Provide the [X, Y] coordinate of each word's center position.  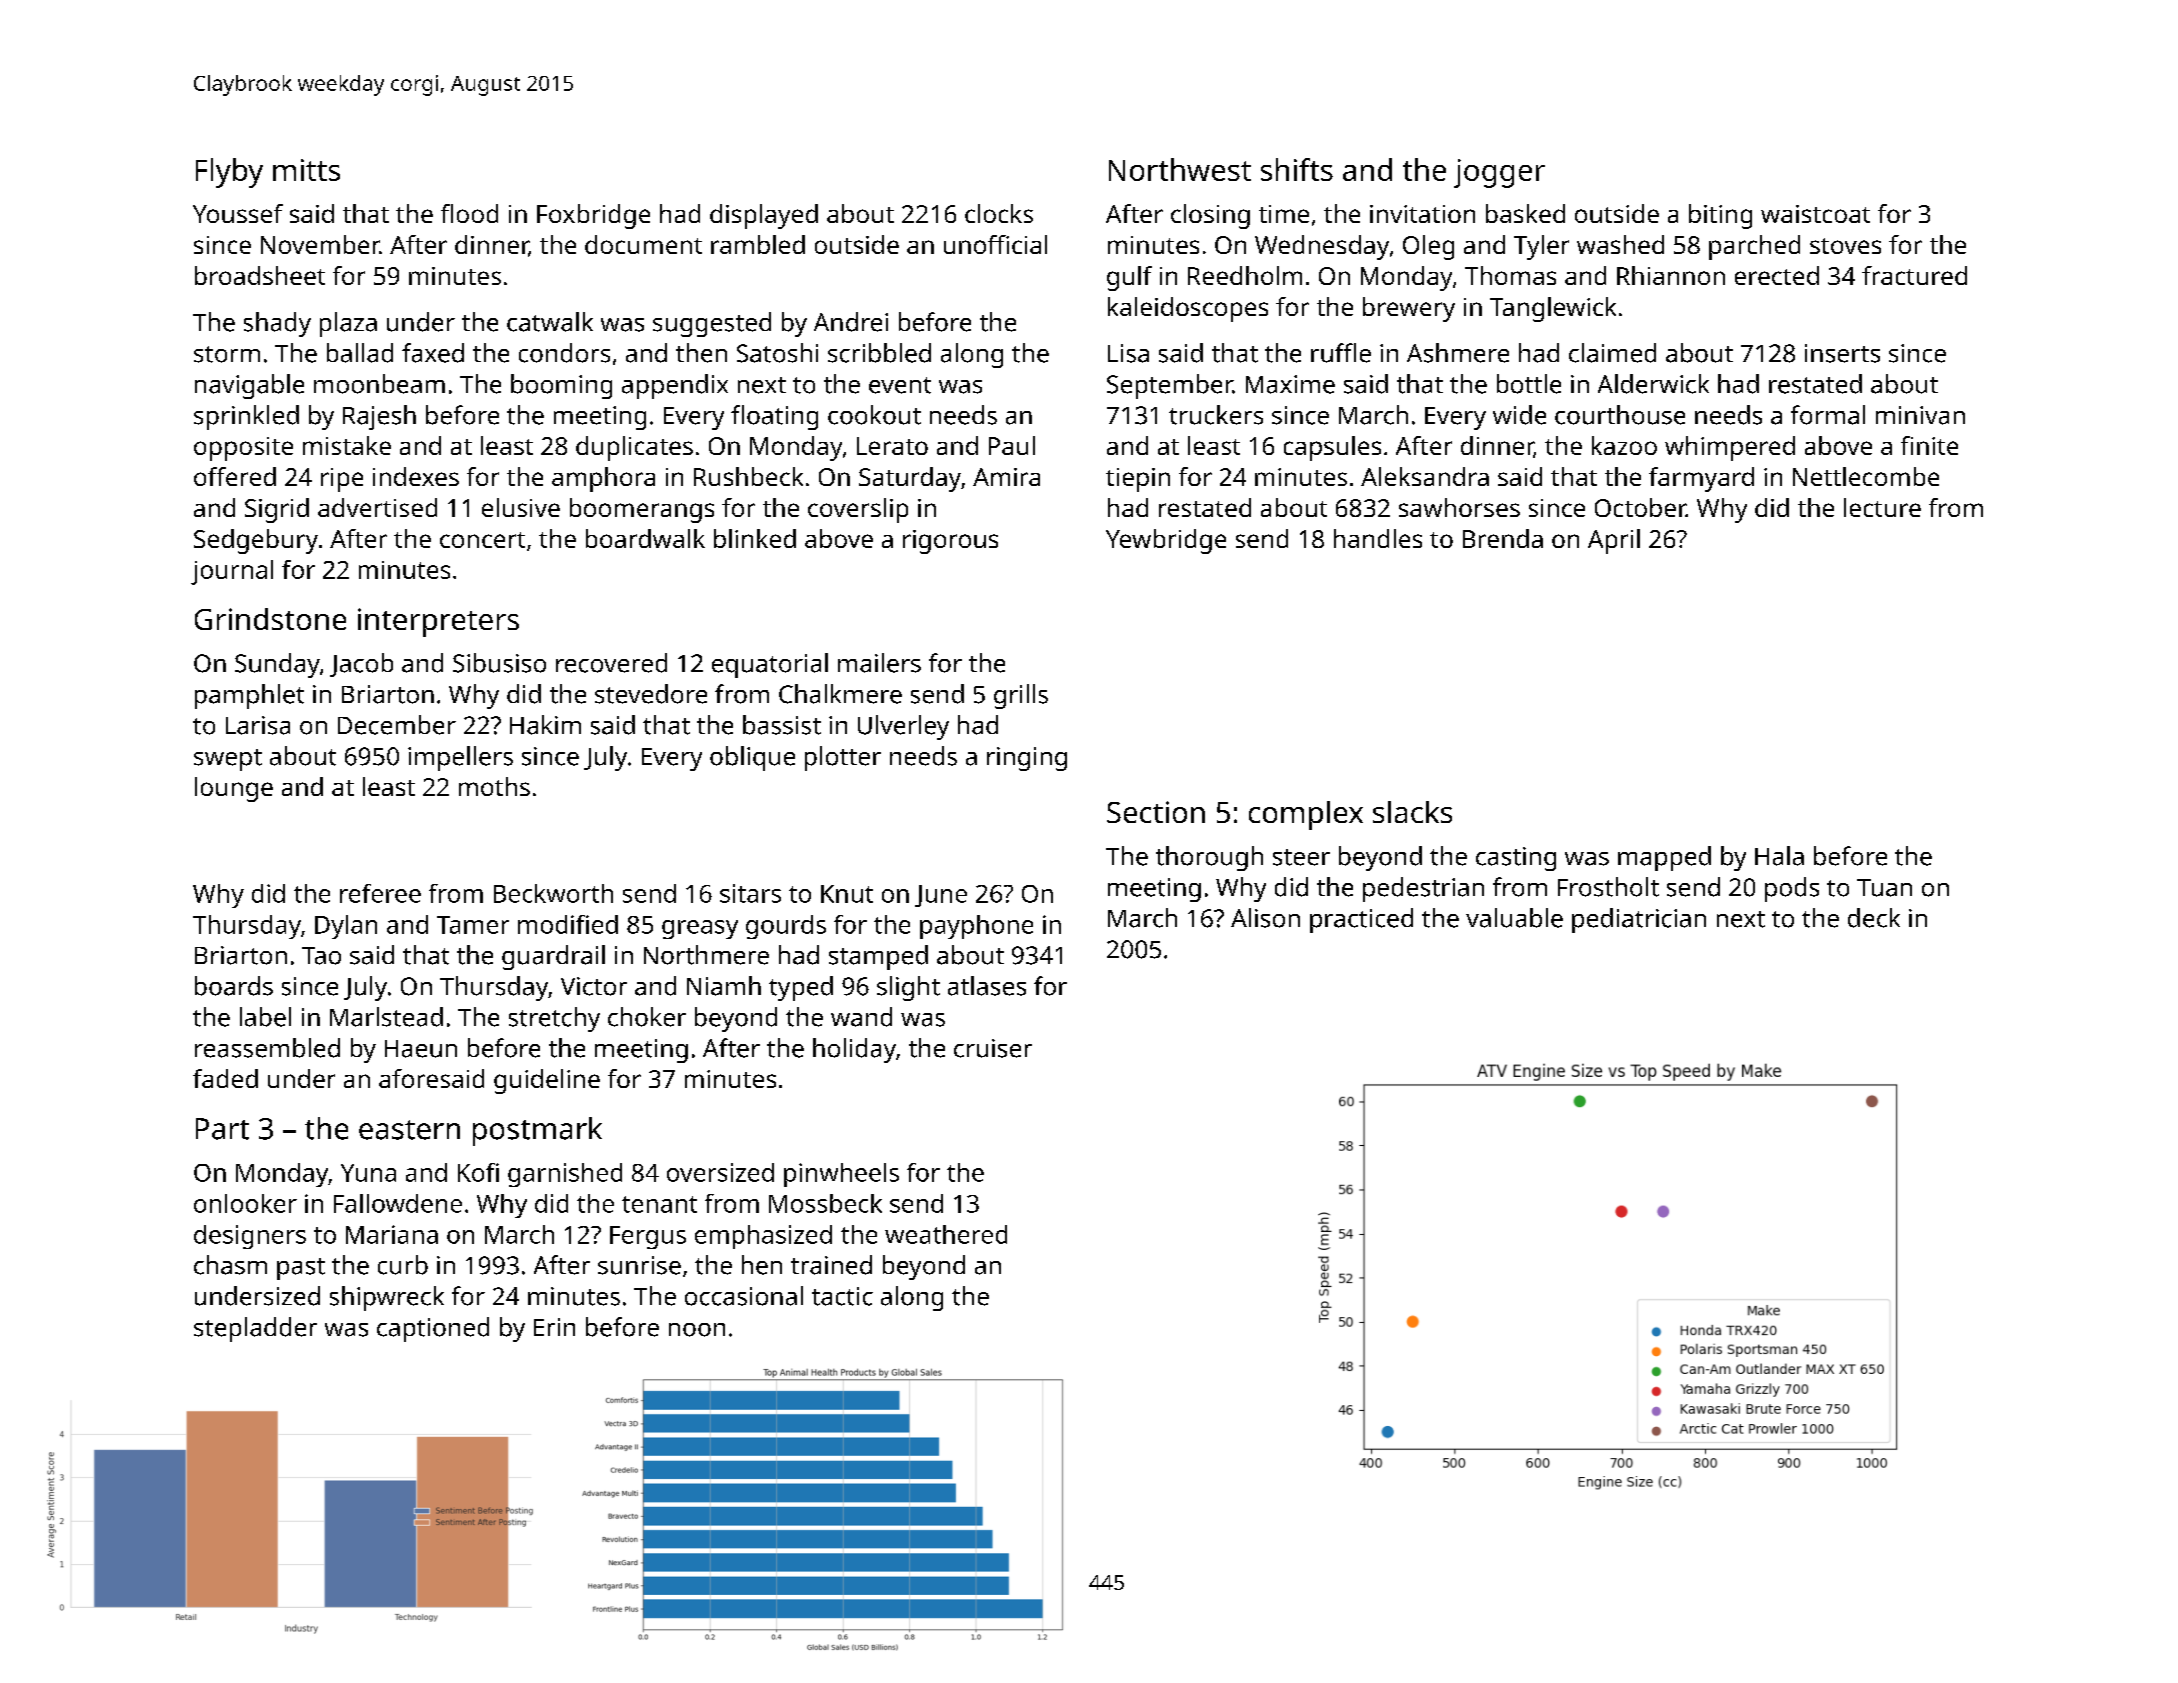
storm [227, 354]
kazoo [1624, 445]
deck [1874, 918]
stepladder [255, 1329]
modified [568, 924]
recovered [611, 663]
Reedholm [1245, 275]
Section [1156, 812]
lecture [1882, 507]
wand [861, 1017]
